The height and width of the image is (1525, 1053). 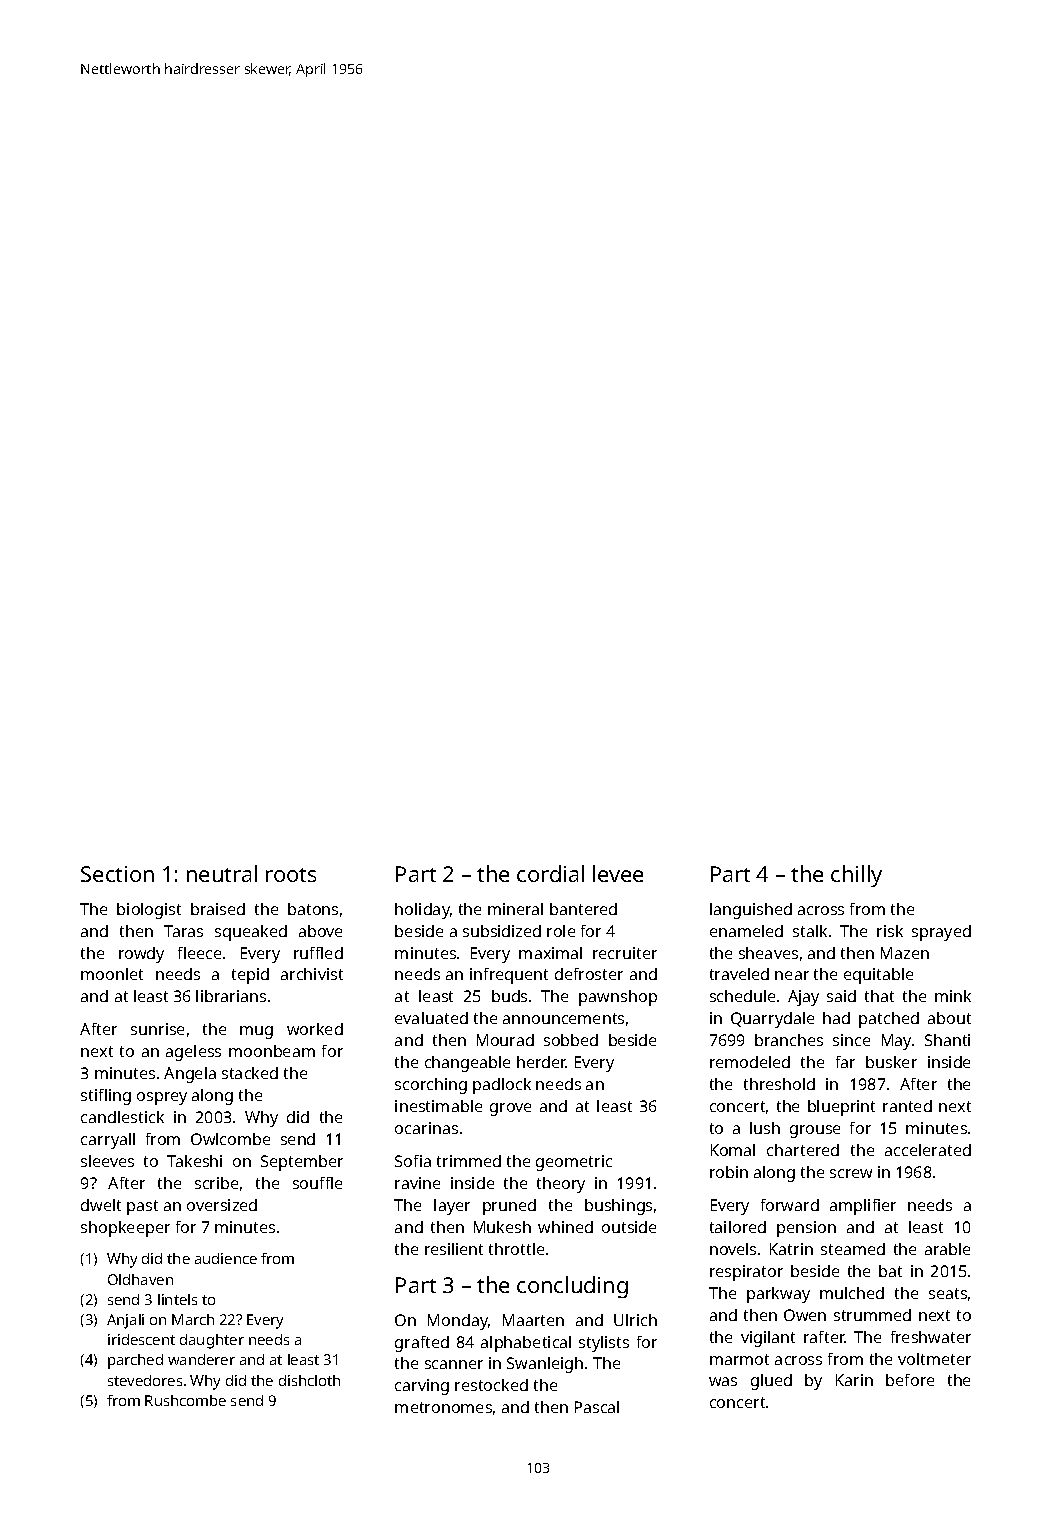 What do you see at coordinates (856, 876) in the image?
I see `chilly` at bounding box center [856, 876].
